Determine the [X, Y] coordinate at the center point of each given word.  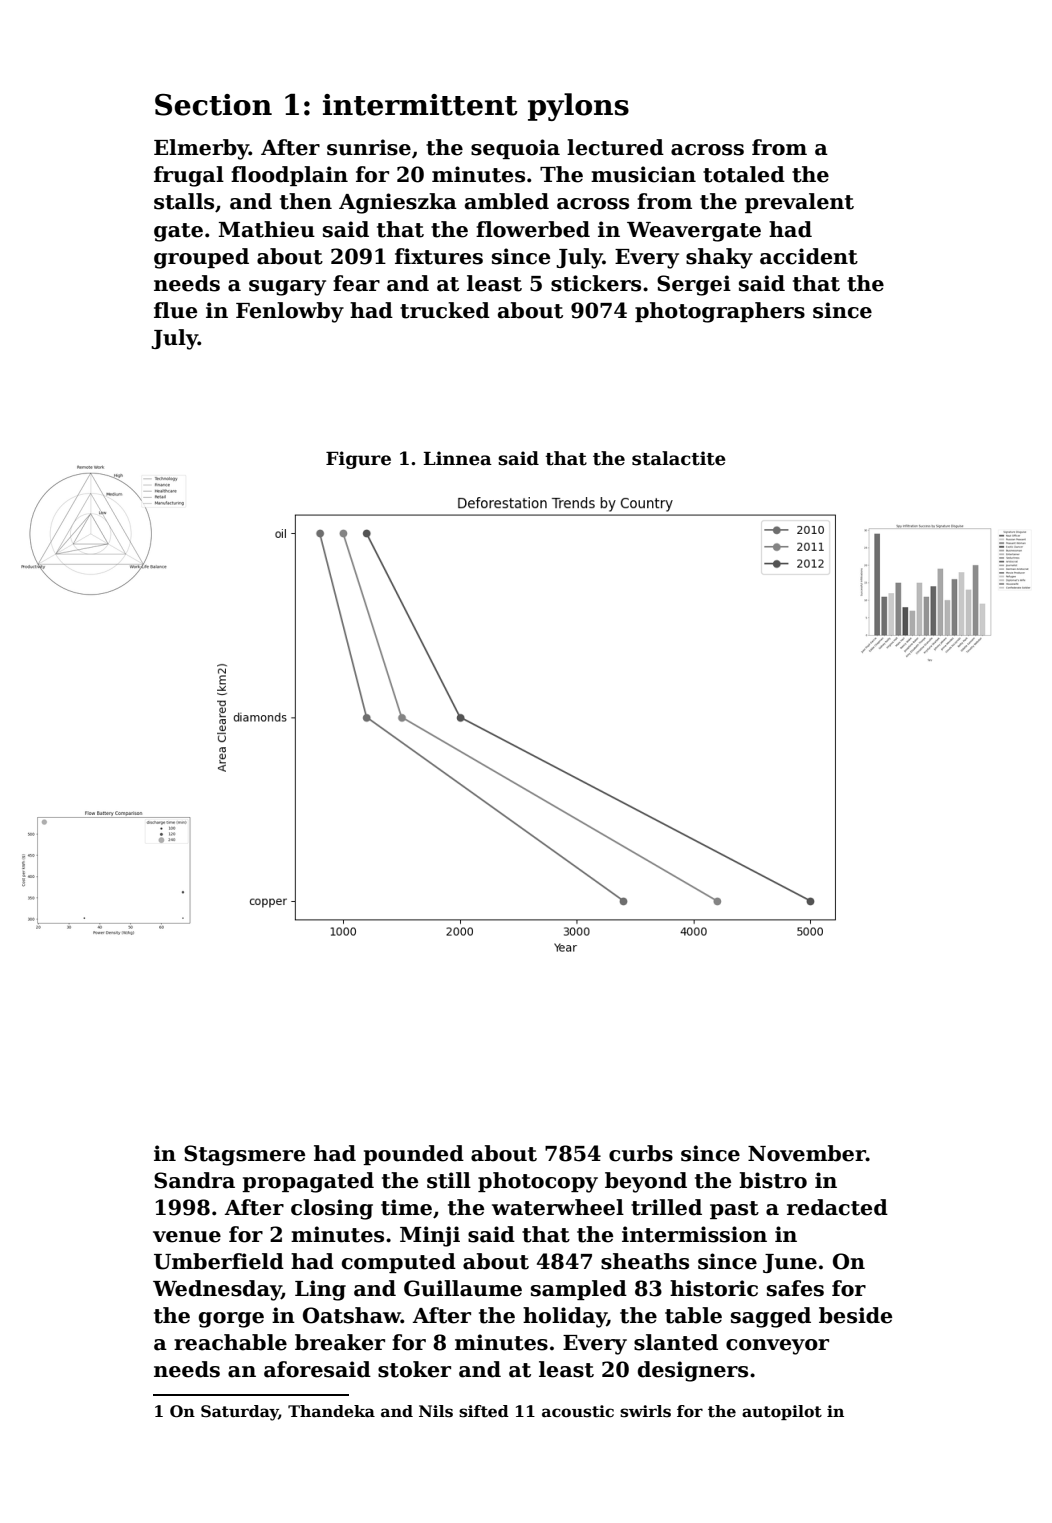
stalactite [679, 458]
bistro [773, 1180]
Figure [358, 460]
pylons [578, 107]
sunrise [369, 147]
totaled [744, 174]
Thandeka [331, 1411]
